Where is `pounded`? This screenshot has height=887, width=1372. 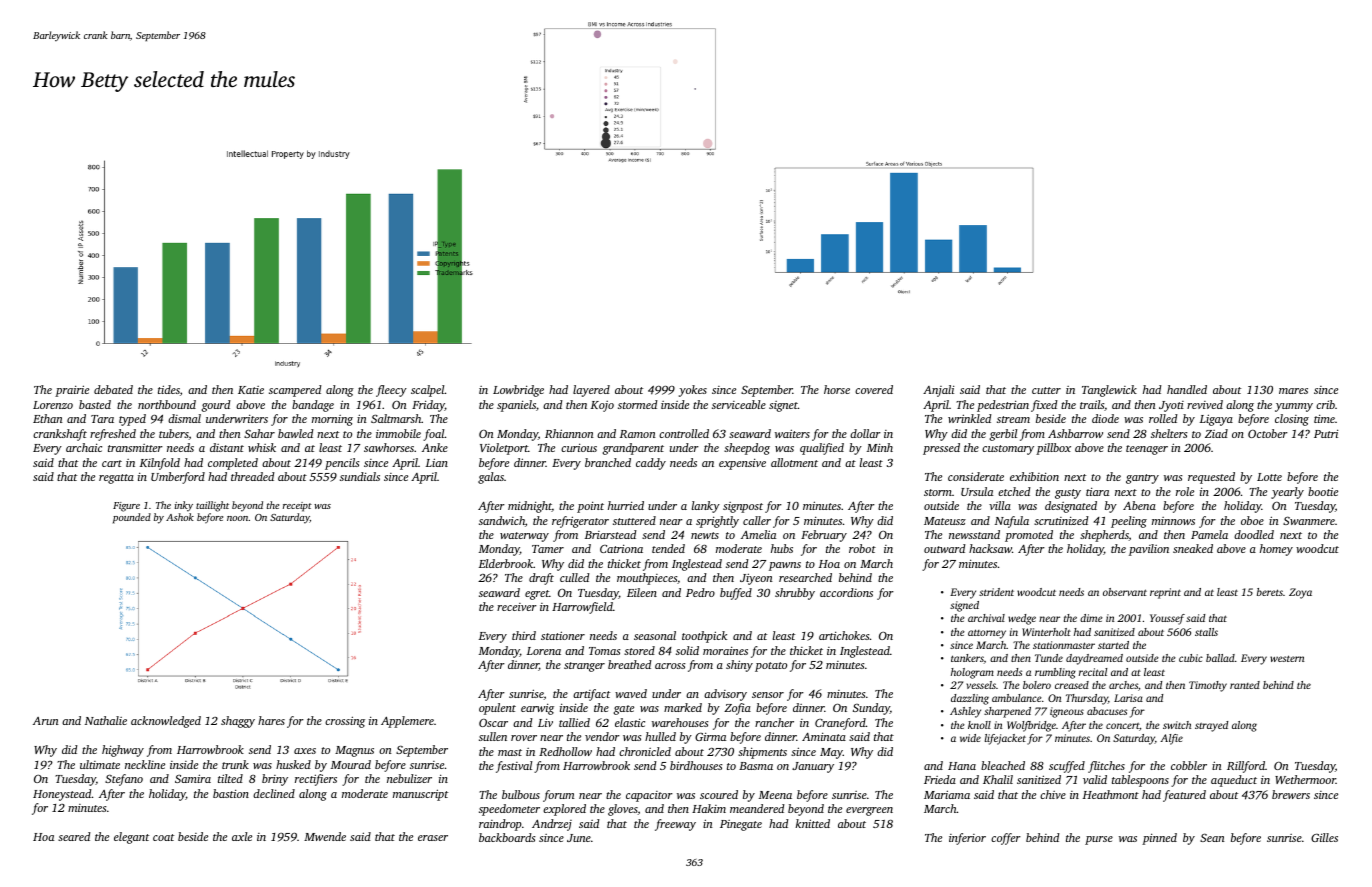 pounded is located at coordinates (132, 518).
